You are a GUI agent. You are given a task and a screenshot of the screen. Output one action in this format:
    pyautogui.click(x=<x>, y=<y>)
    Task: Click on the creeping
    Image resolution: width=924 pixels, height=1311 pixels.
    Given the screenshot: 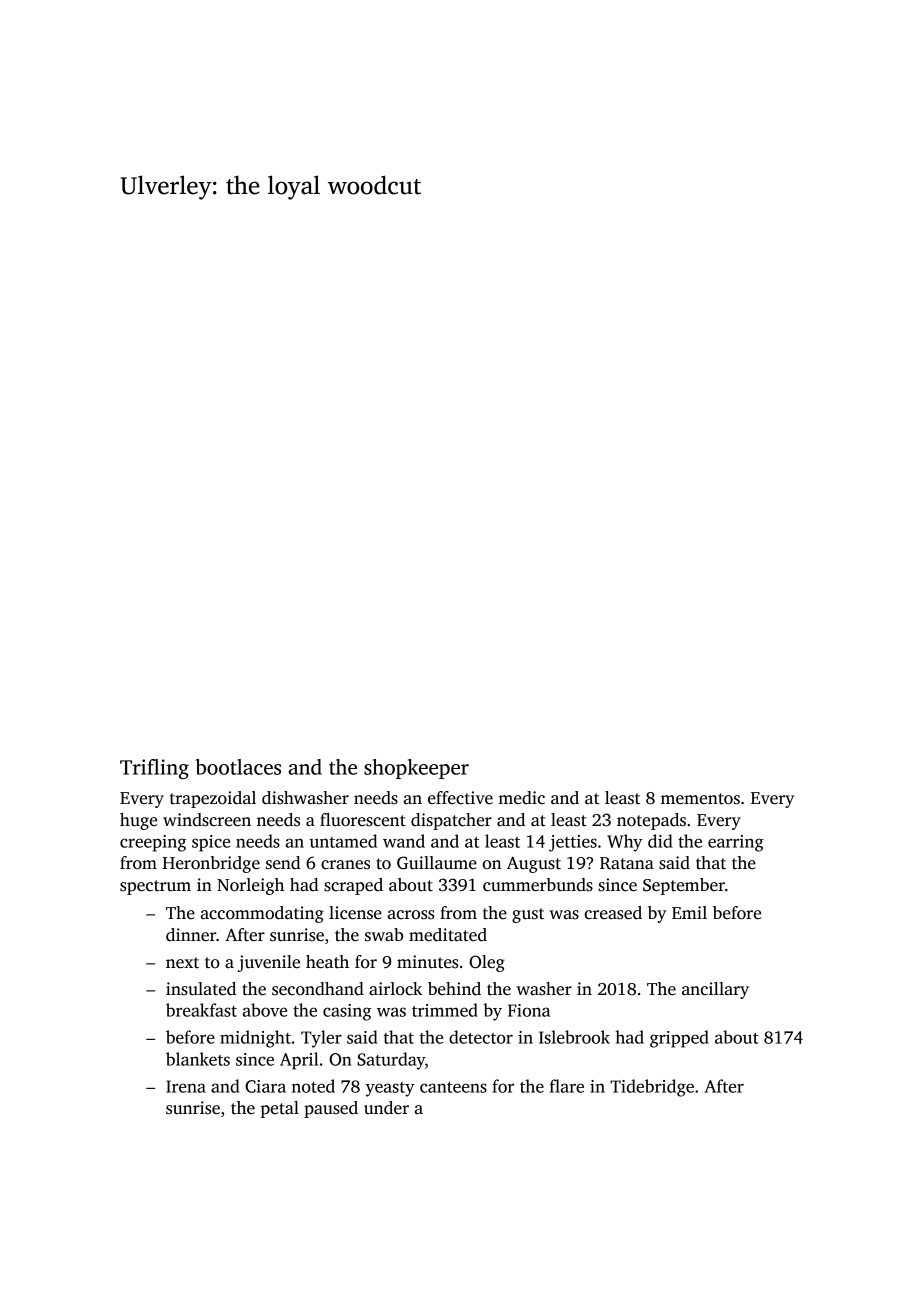 What is the action you would take?
    pyautogui.click(x=153, y=843)
